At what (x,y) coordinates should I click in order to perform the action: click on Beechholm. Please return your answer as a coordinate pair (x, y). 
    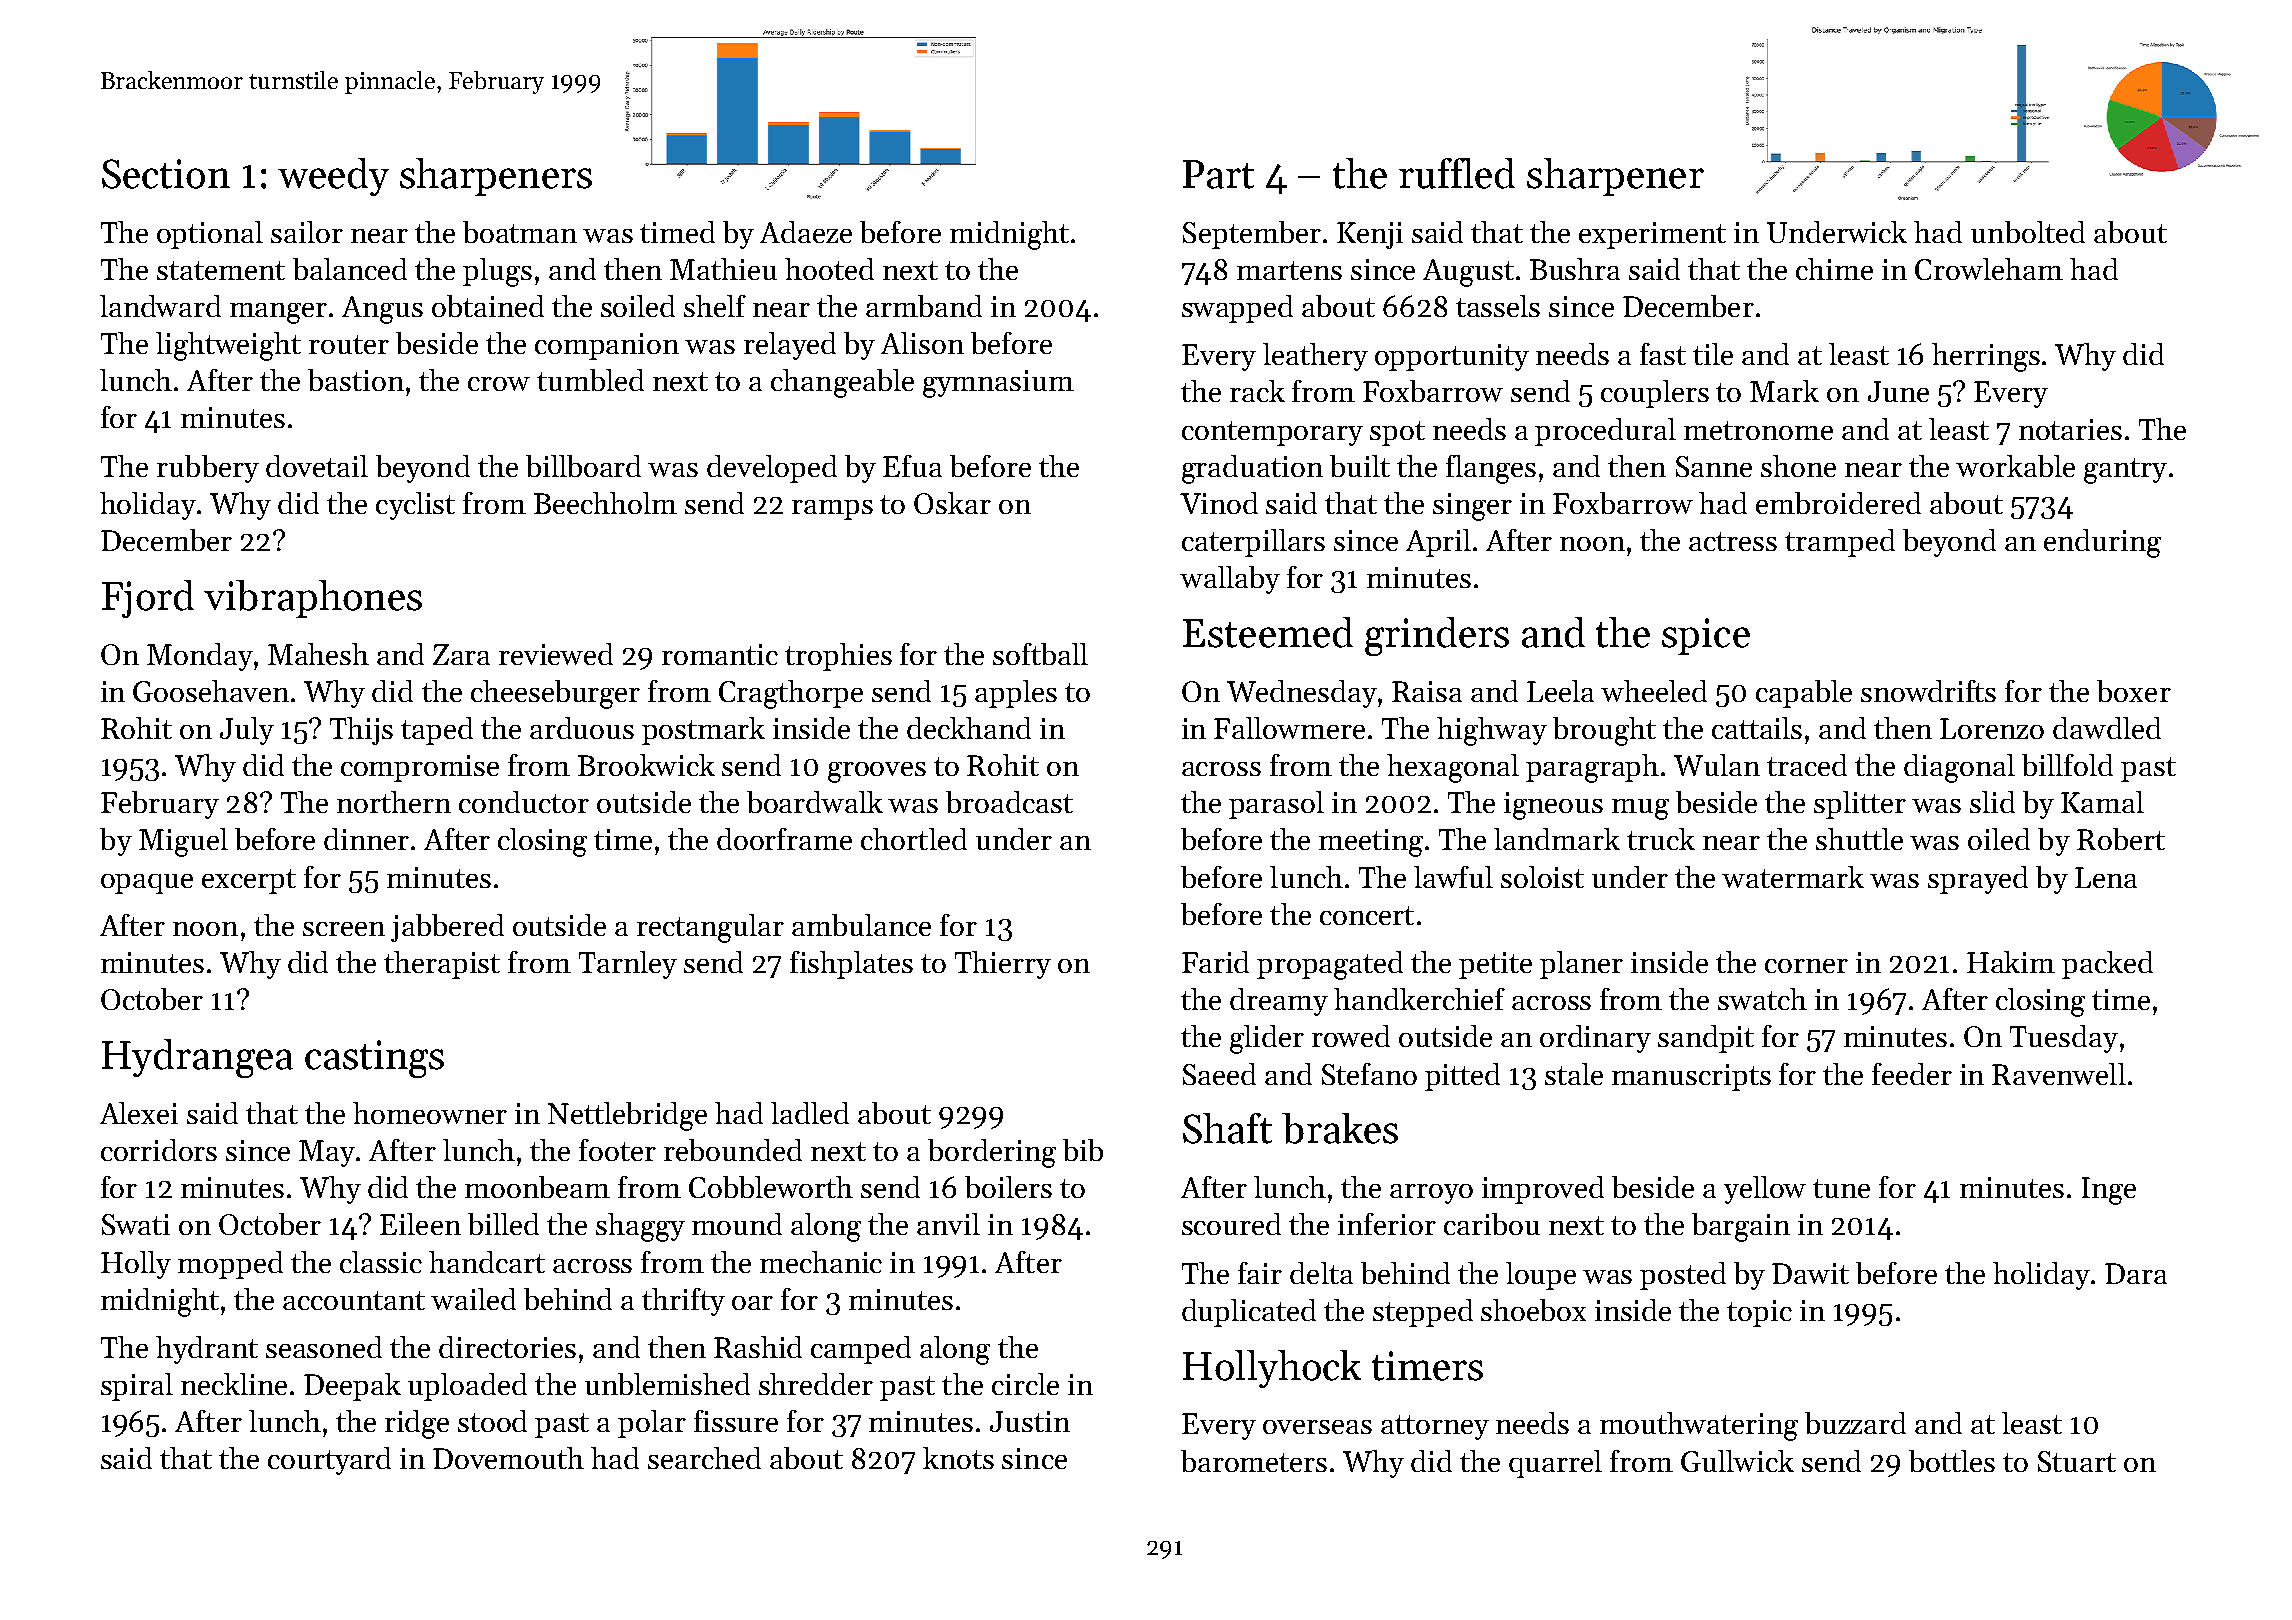
    Looking at the image, I should click on (605, 503).
